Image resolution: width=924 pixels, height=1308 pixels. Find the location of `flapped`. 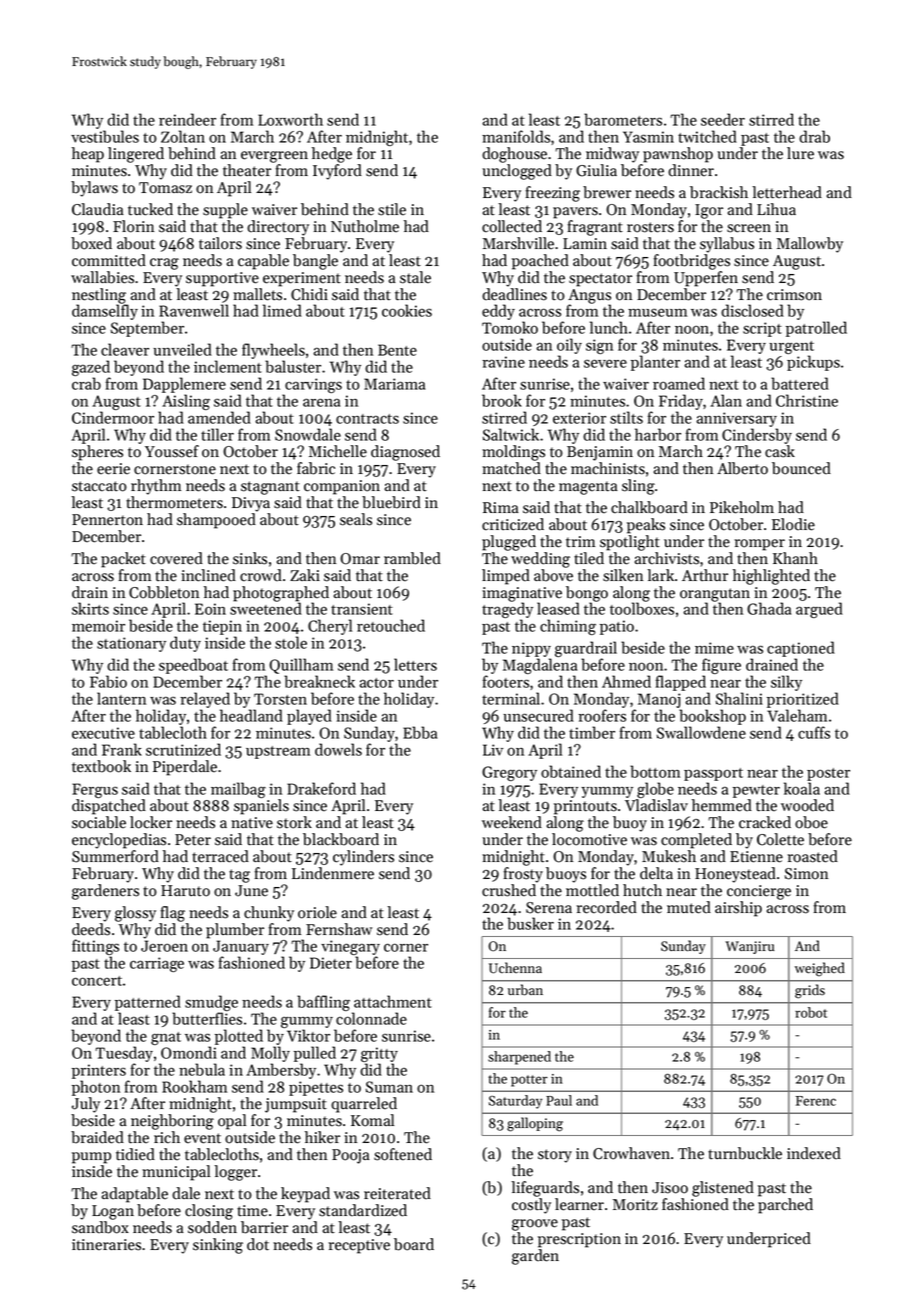

flapped is located at coordinates (681, 683).
